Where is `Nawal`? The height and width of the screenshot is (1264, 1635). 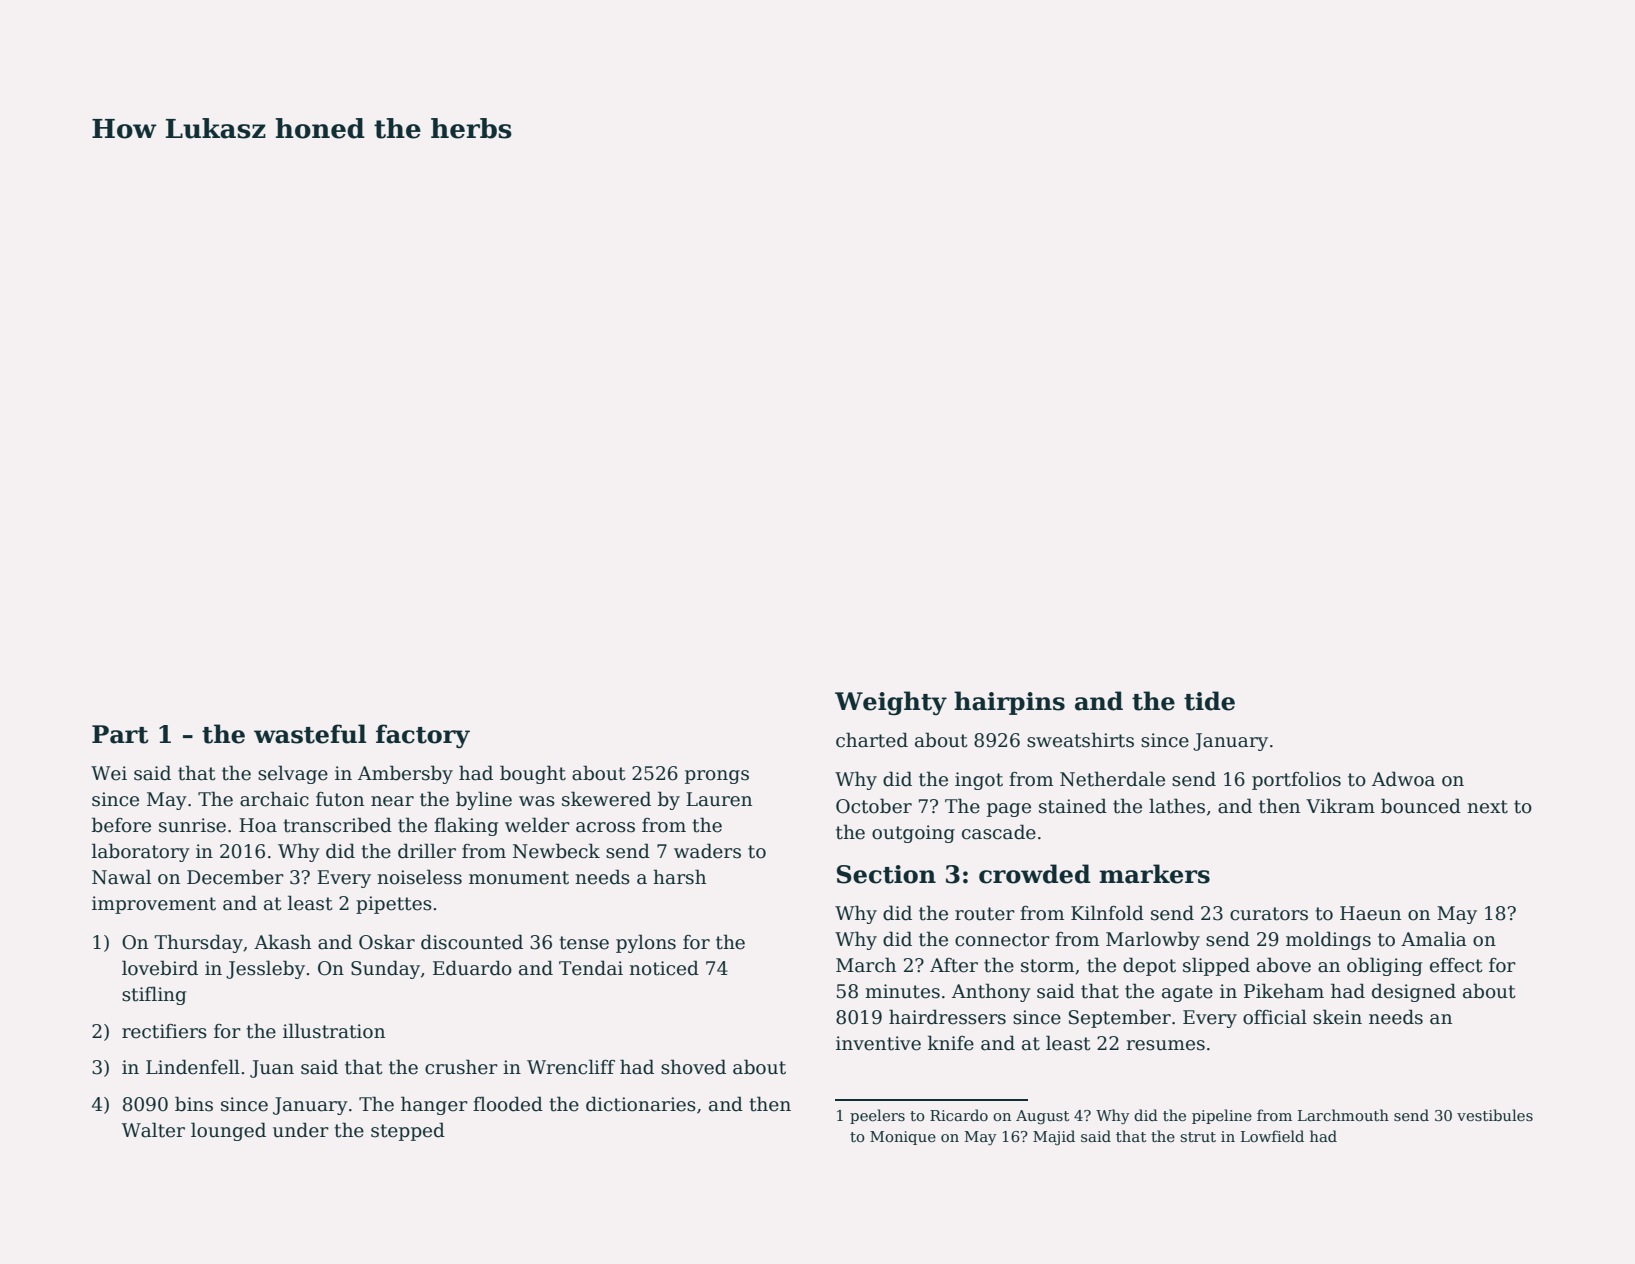 Nawal is located at coordinates (121, 877).
